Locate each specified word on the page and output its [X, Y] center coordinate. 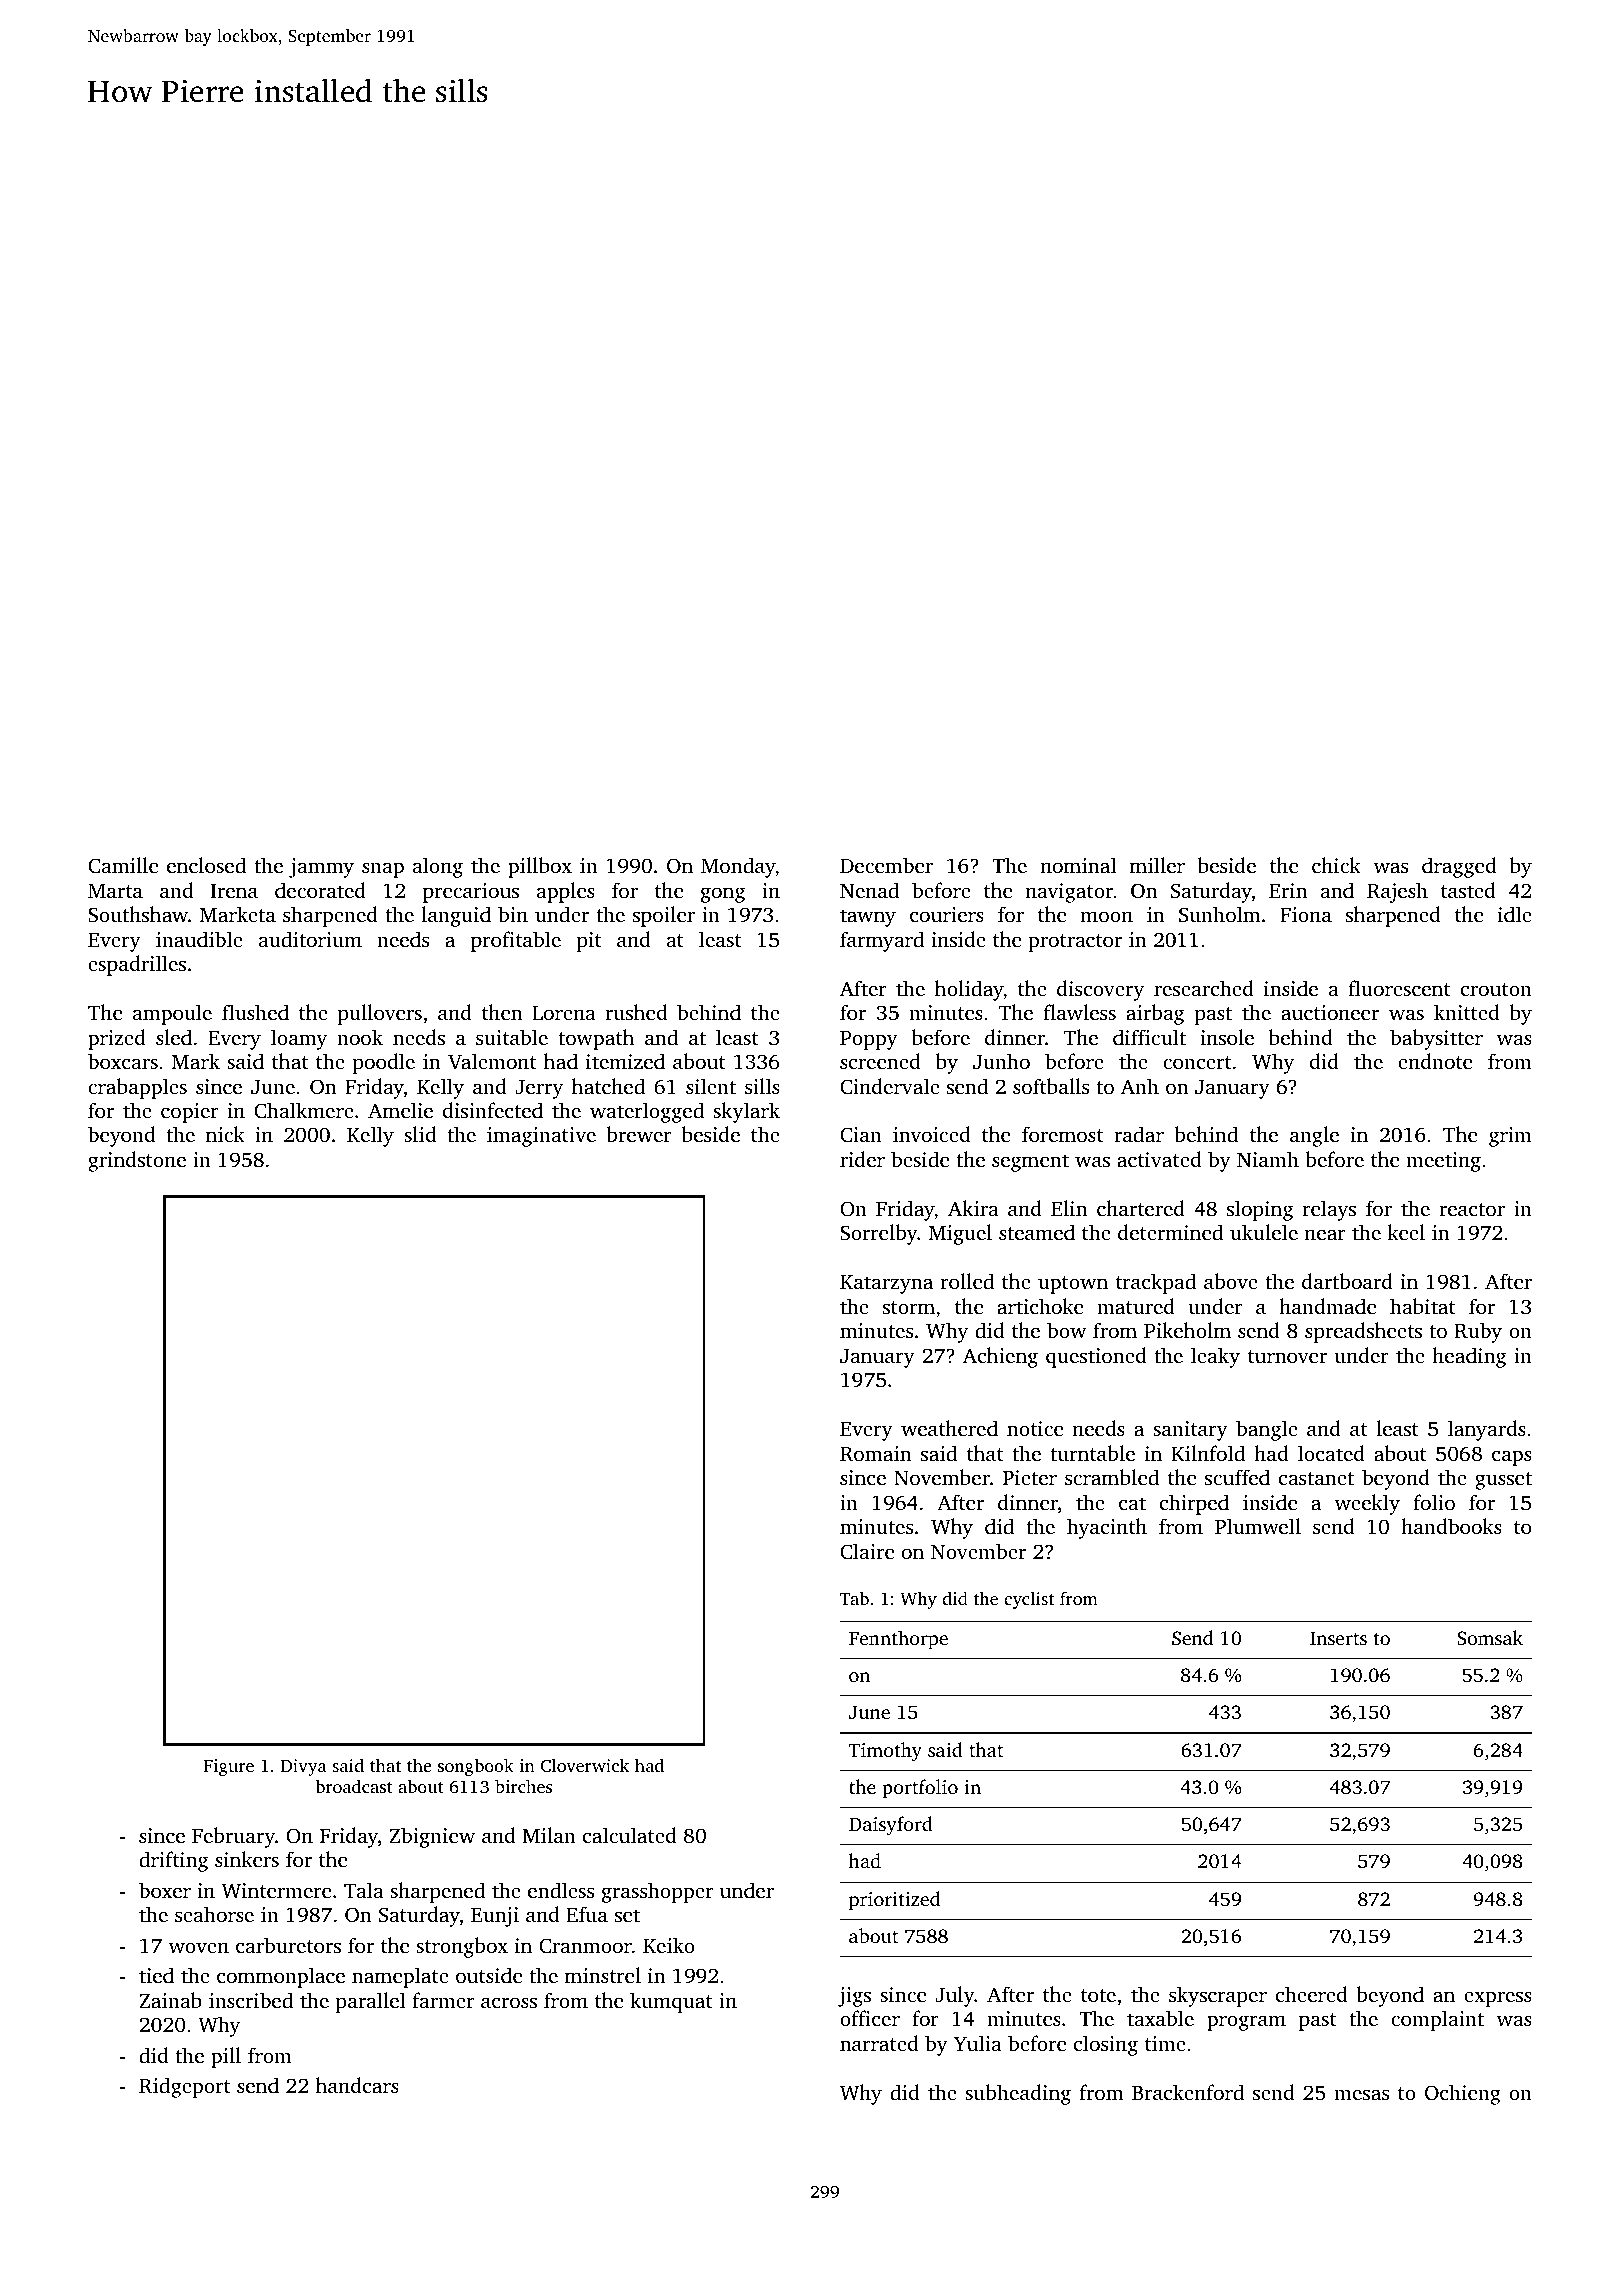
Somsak [1490, 1638]
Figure [229, 1767]
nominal [1078, 865]
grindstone [137, 1161]
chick [1336, 865]
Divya [304, 1767]
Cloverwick [584, 1765]
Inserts [1338, 1638]
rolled [967, 1281]
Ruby [1478, 1332]
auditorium [310, 939]
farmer [443, 2000]
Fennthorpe [898, 1640]
